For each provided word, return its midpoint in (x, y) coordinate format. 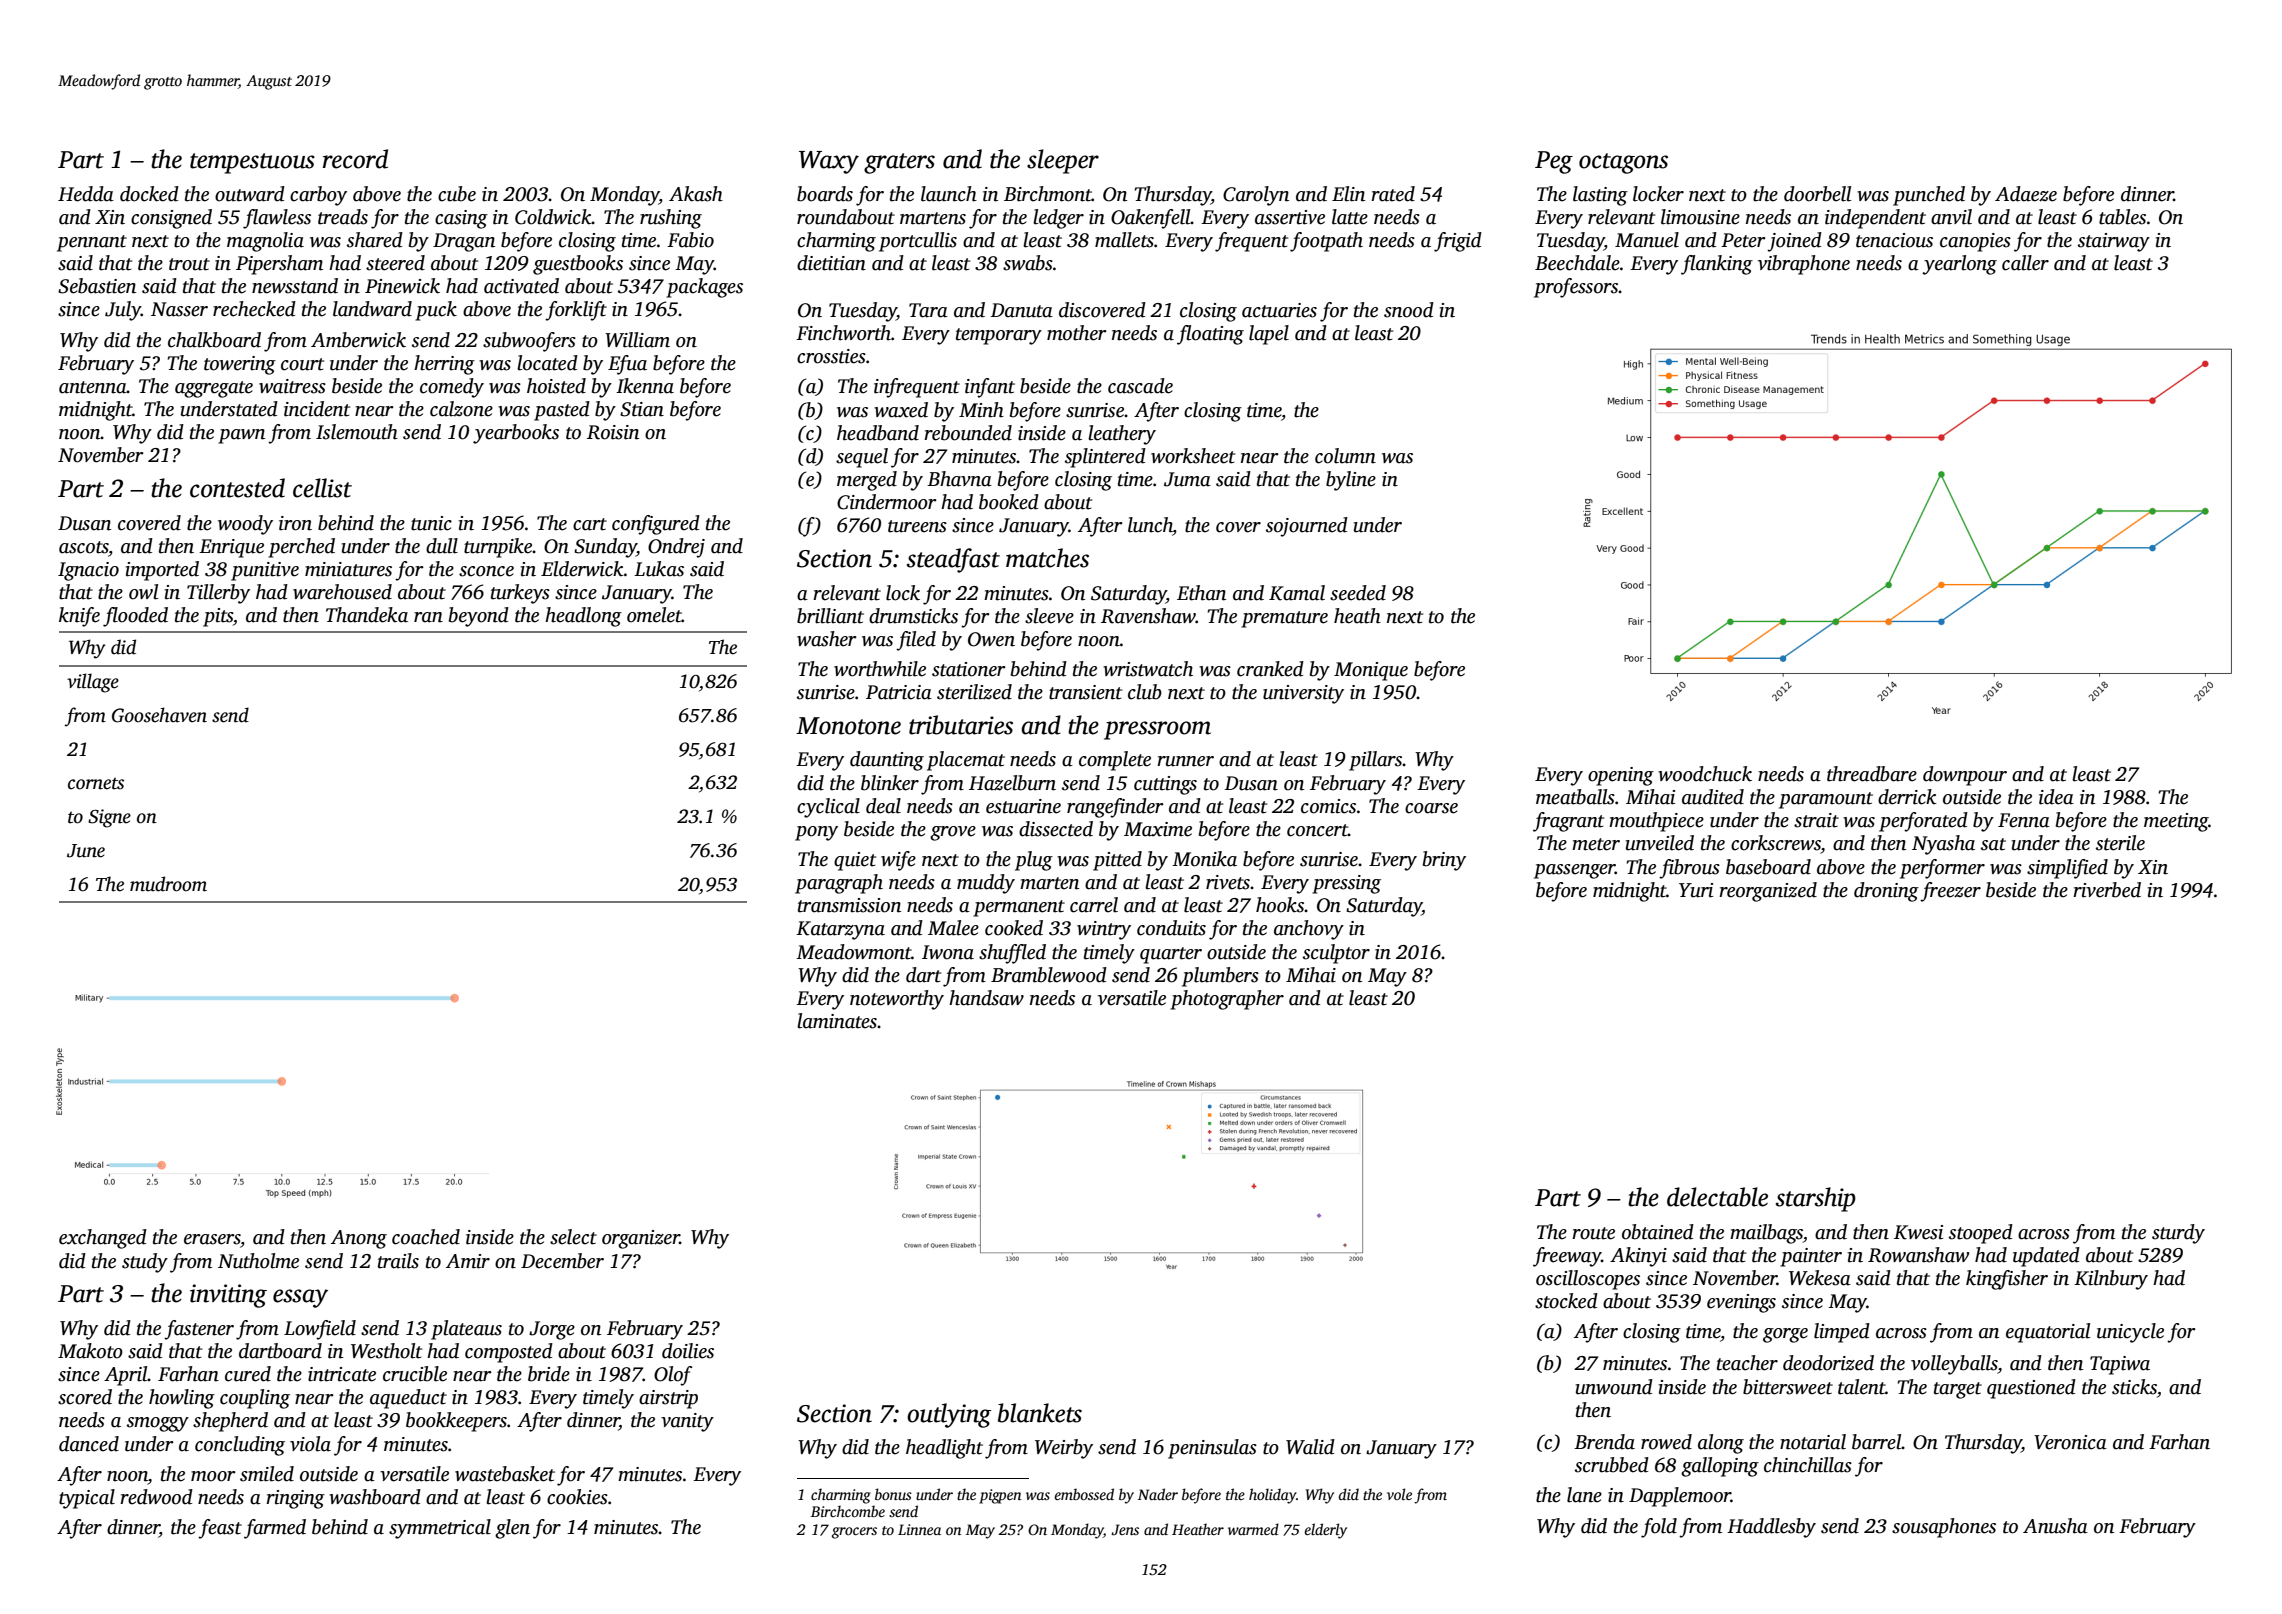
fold (1659, 1528)
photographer (1227, 1000)
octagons (1623, 163)
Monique (1371, 671)
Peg (1554, 162)
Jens (1125, 1529)
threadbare (1872, 774)
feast (220, 1529)
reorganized (1768, 892)
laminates (837, 1021)
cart (590, 524)
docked (149, 194)
